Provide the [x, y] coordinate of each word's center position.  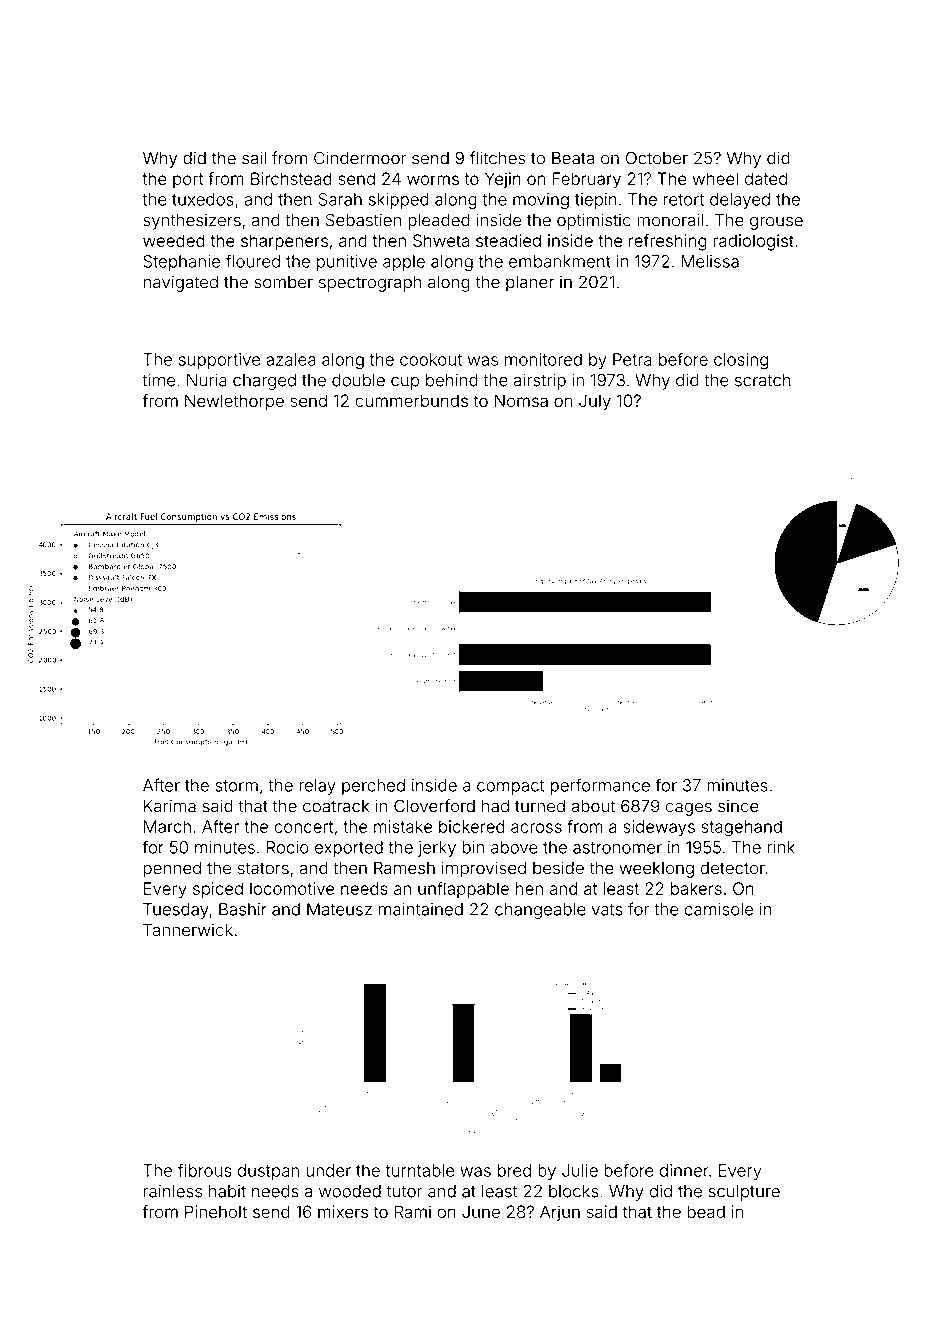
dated [766, 178]
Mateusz [339, 909]
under [328, 1170]
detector [733, 868]
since [738, 806]
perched [373, 787]
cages [689, 809]
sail [254, 158]
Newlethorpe [234, 402]
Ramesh [404, 868]
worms [433, 180]
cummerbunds [411, 400]
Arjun [560, 1213]
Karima [170, 806]
